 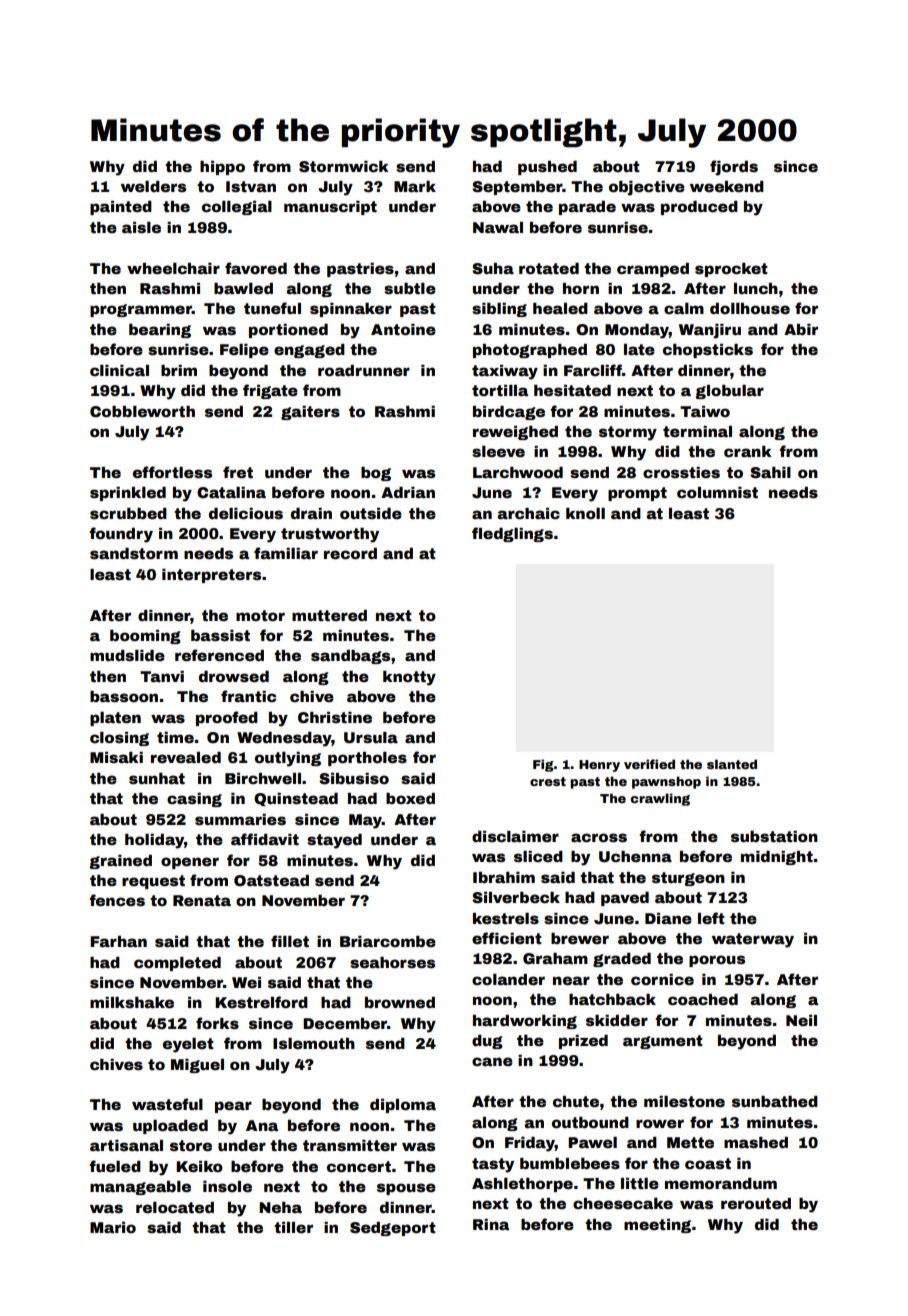 I want to click on fledglings, so click(x=512, y=534).
